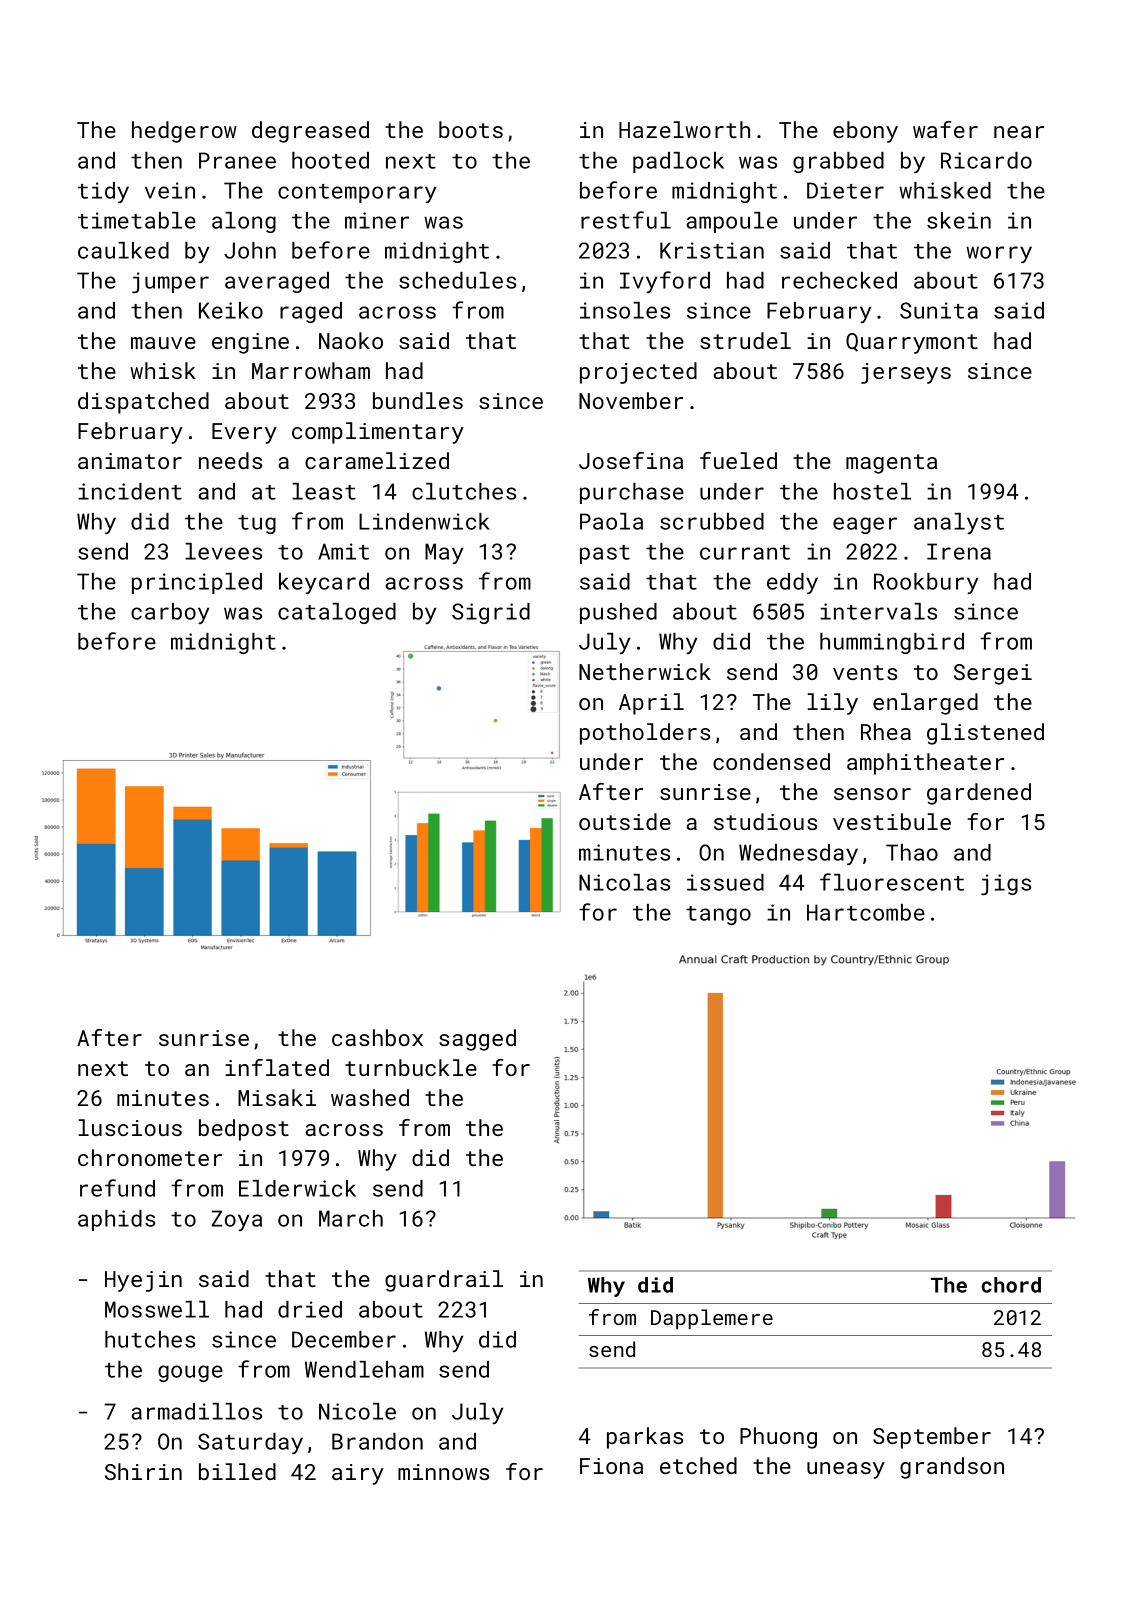  Describe the element at coordinates (477, 1040) in the image. I see `sagged` at that location.
